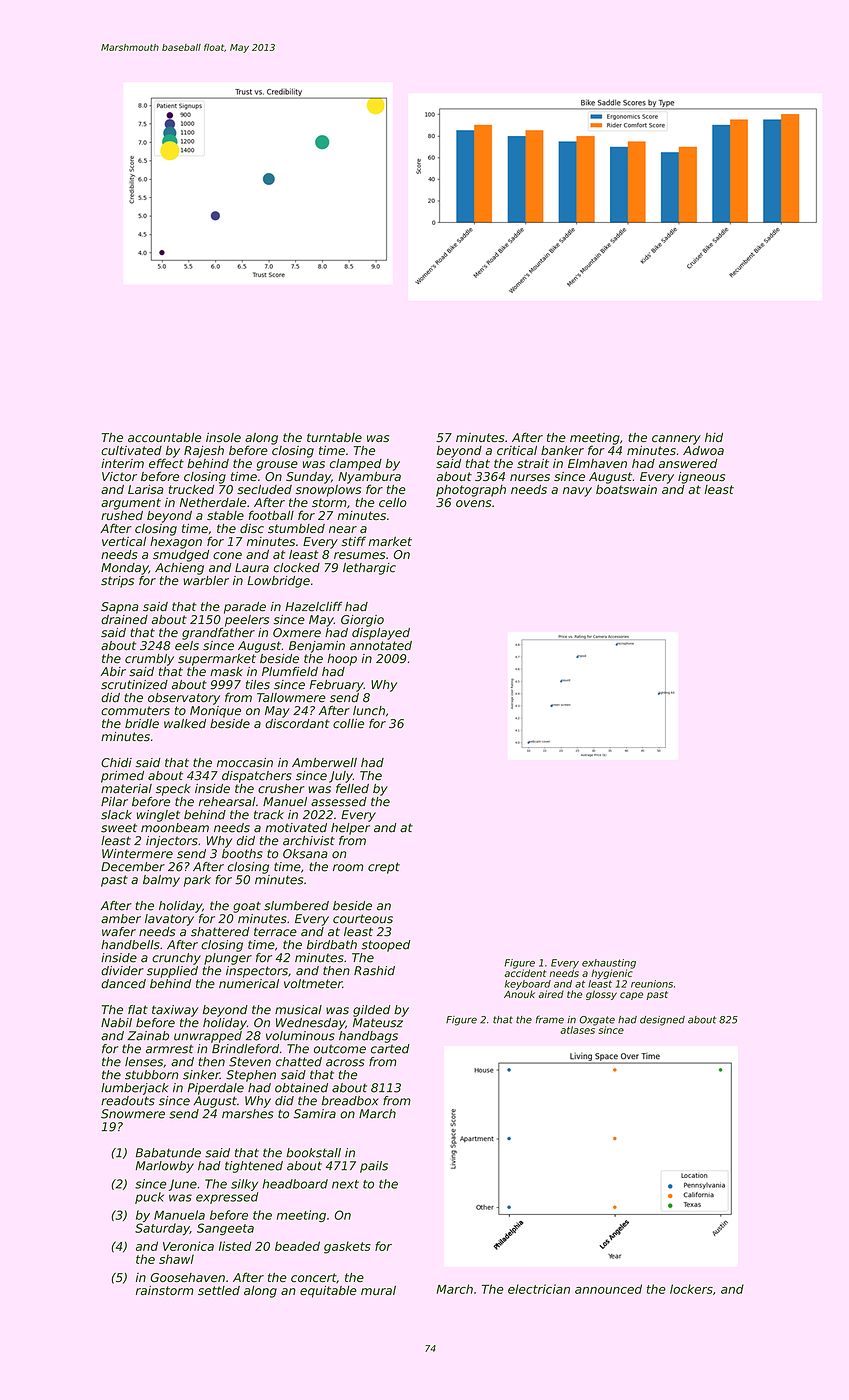 This page has height=1400, width=849. What do you see at coordinates (652, 984) in the page?
I see `reunions` at bounding box center [652, 984].
